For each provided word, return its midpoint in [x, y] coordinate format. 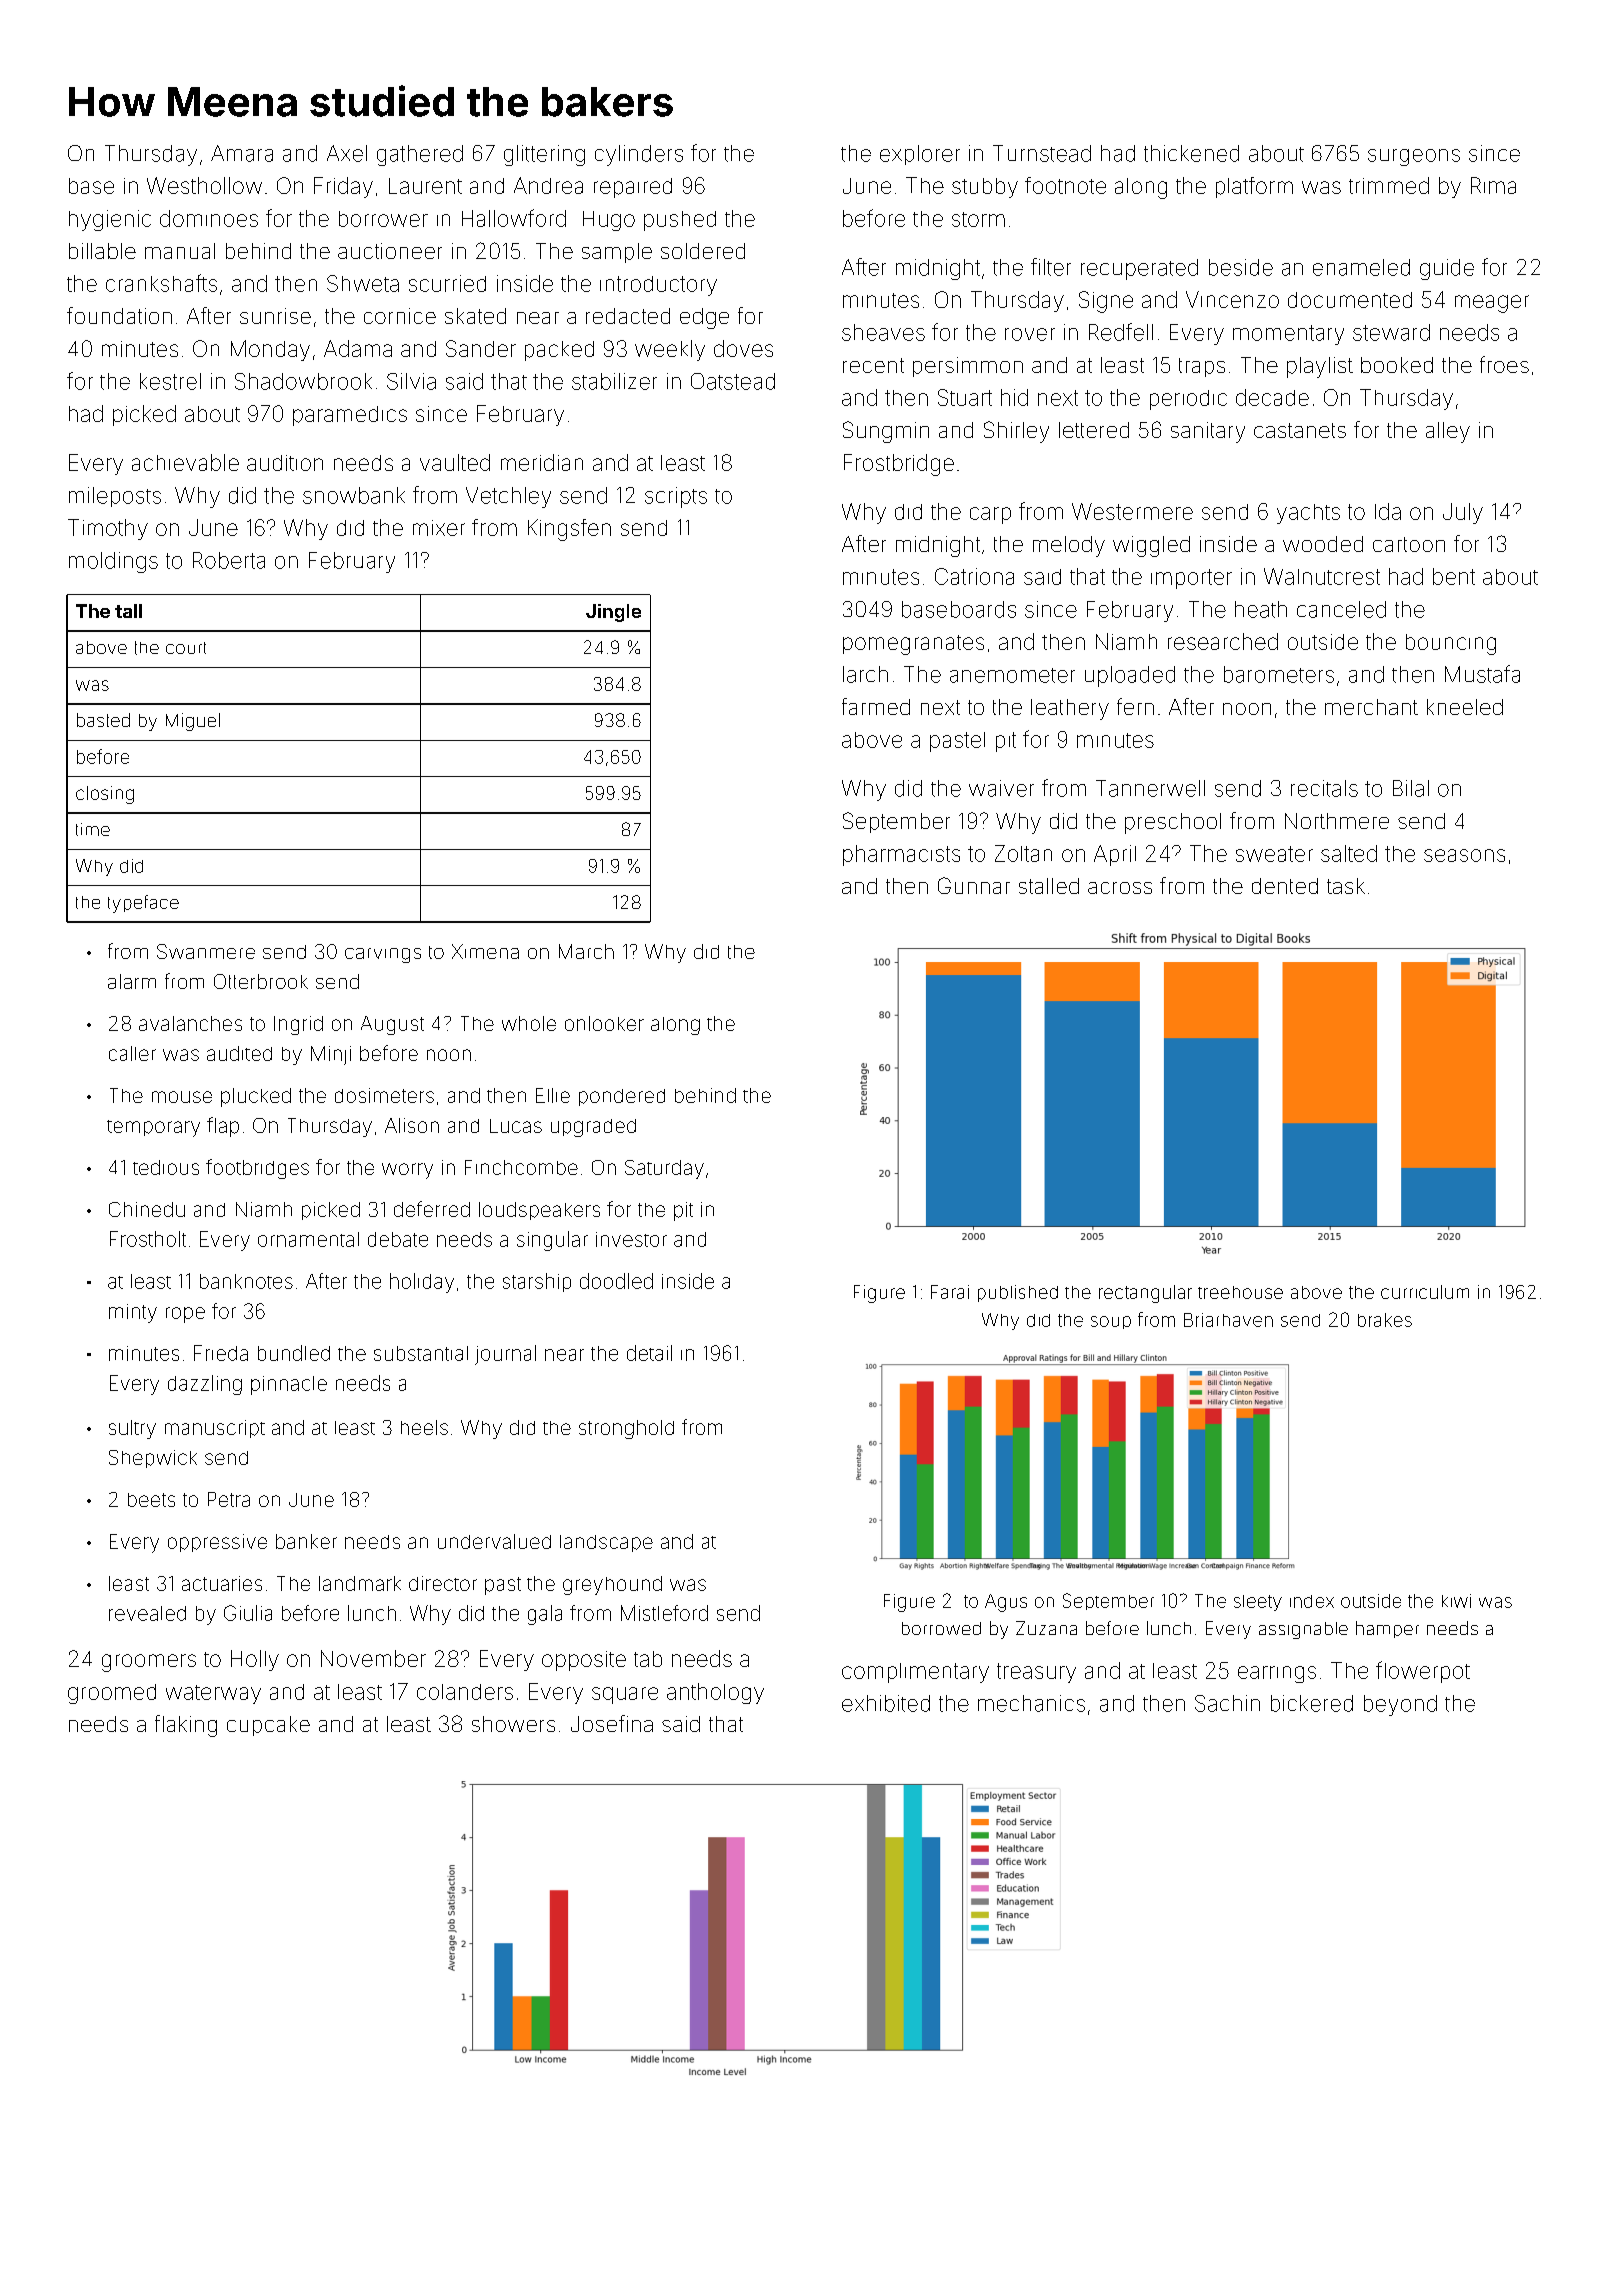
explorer [920, 155]
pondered [622, 1097]
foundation [119, 315]
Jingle [613, 613]
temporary [153, 1128]
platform [1254, 187]
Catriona [974, 576]
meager [1492, 304]
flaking [186, 1726]
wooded [1323, 544]
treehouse [1240, 1292]
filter [1051, 267]
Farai [950, 1292]
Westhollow [204, 185]
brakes [1385, 1320]
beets [151, 1500]
